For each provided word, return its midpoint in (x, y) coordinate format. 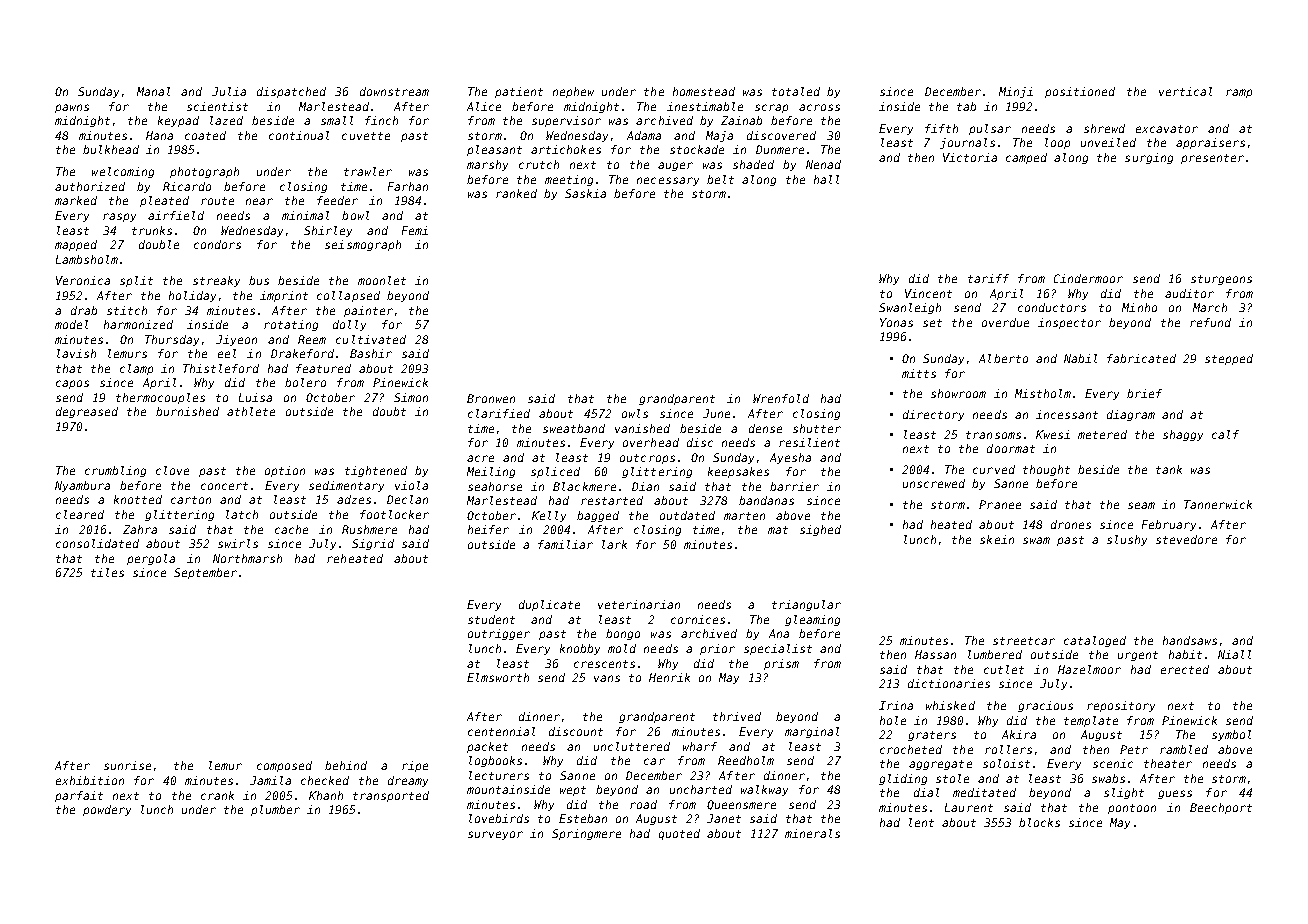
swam (1036, 540)
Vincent (928, 293)
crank (217, 795)
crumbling (115, 471)
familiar (565, 544)
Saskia (585, 193)
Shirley (328, 231)
